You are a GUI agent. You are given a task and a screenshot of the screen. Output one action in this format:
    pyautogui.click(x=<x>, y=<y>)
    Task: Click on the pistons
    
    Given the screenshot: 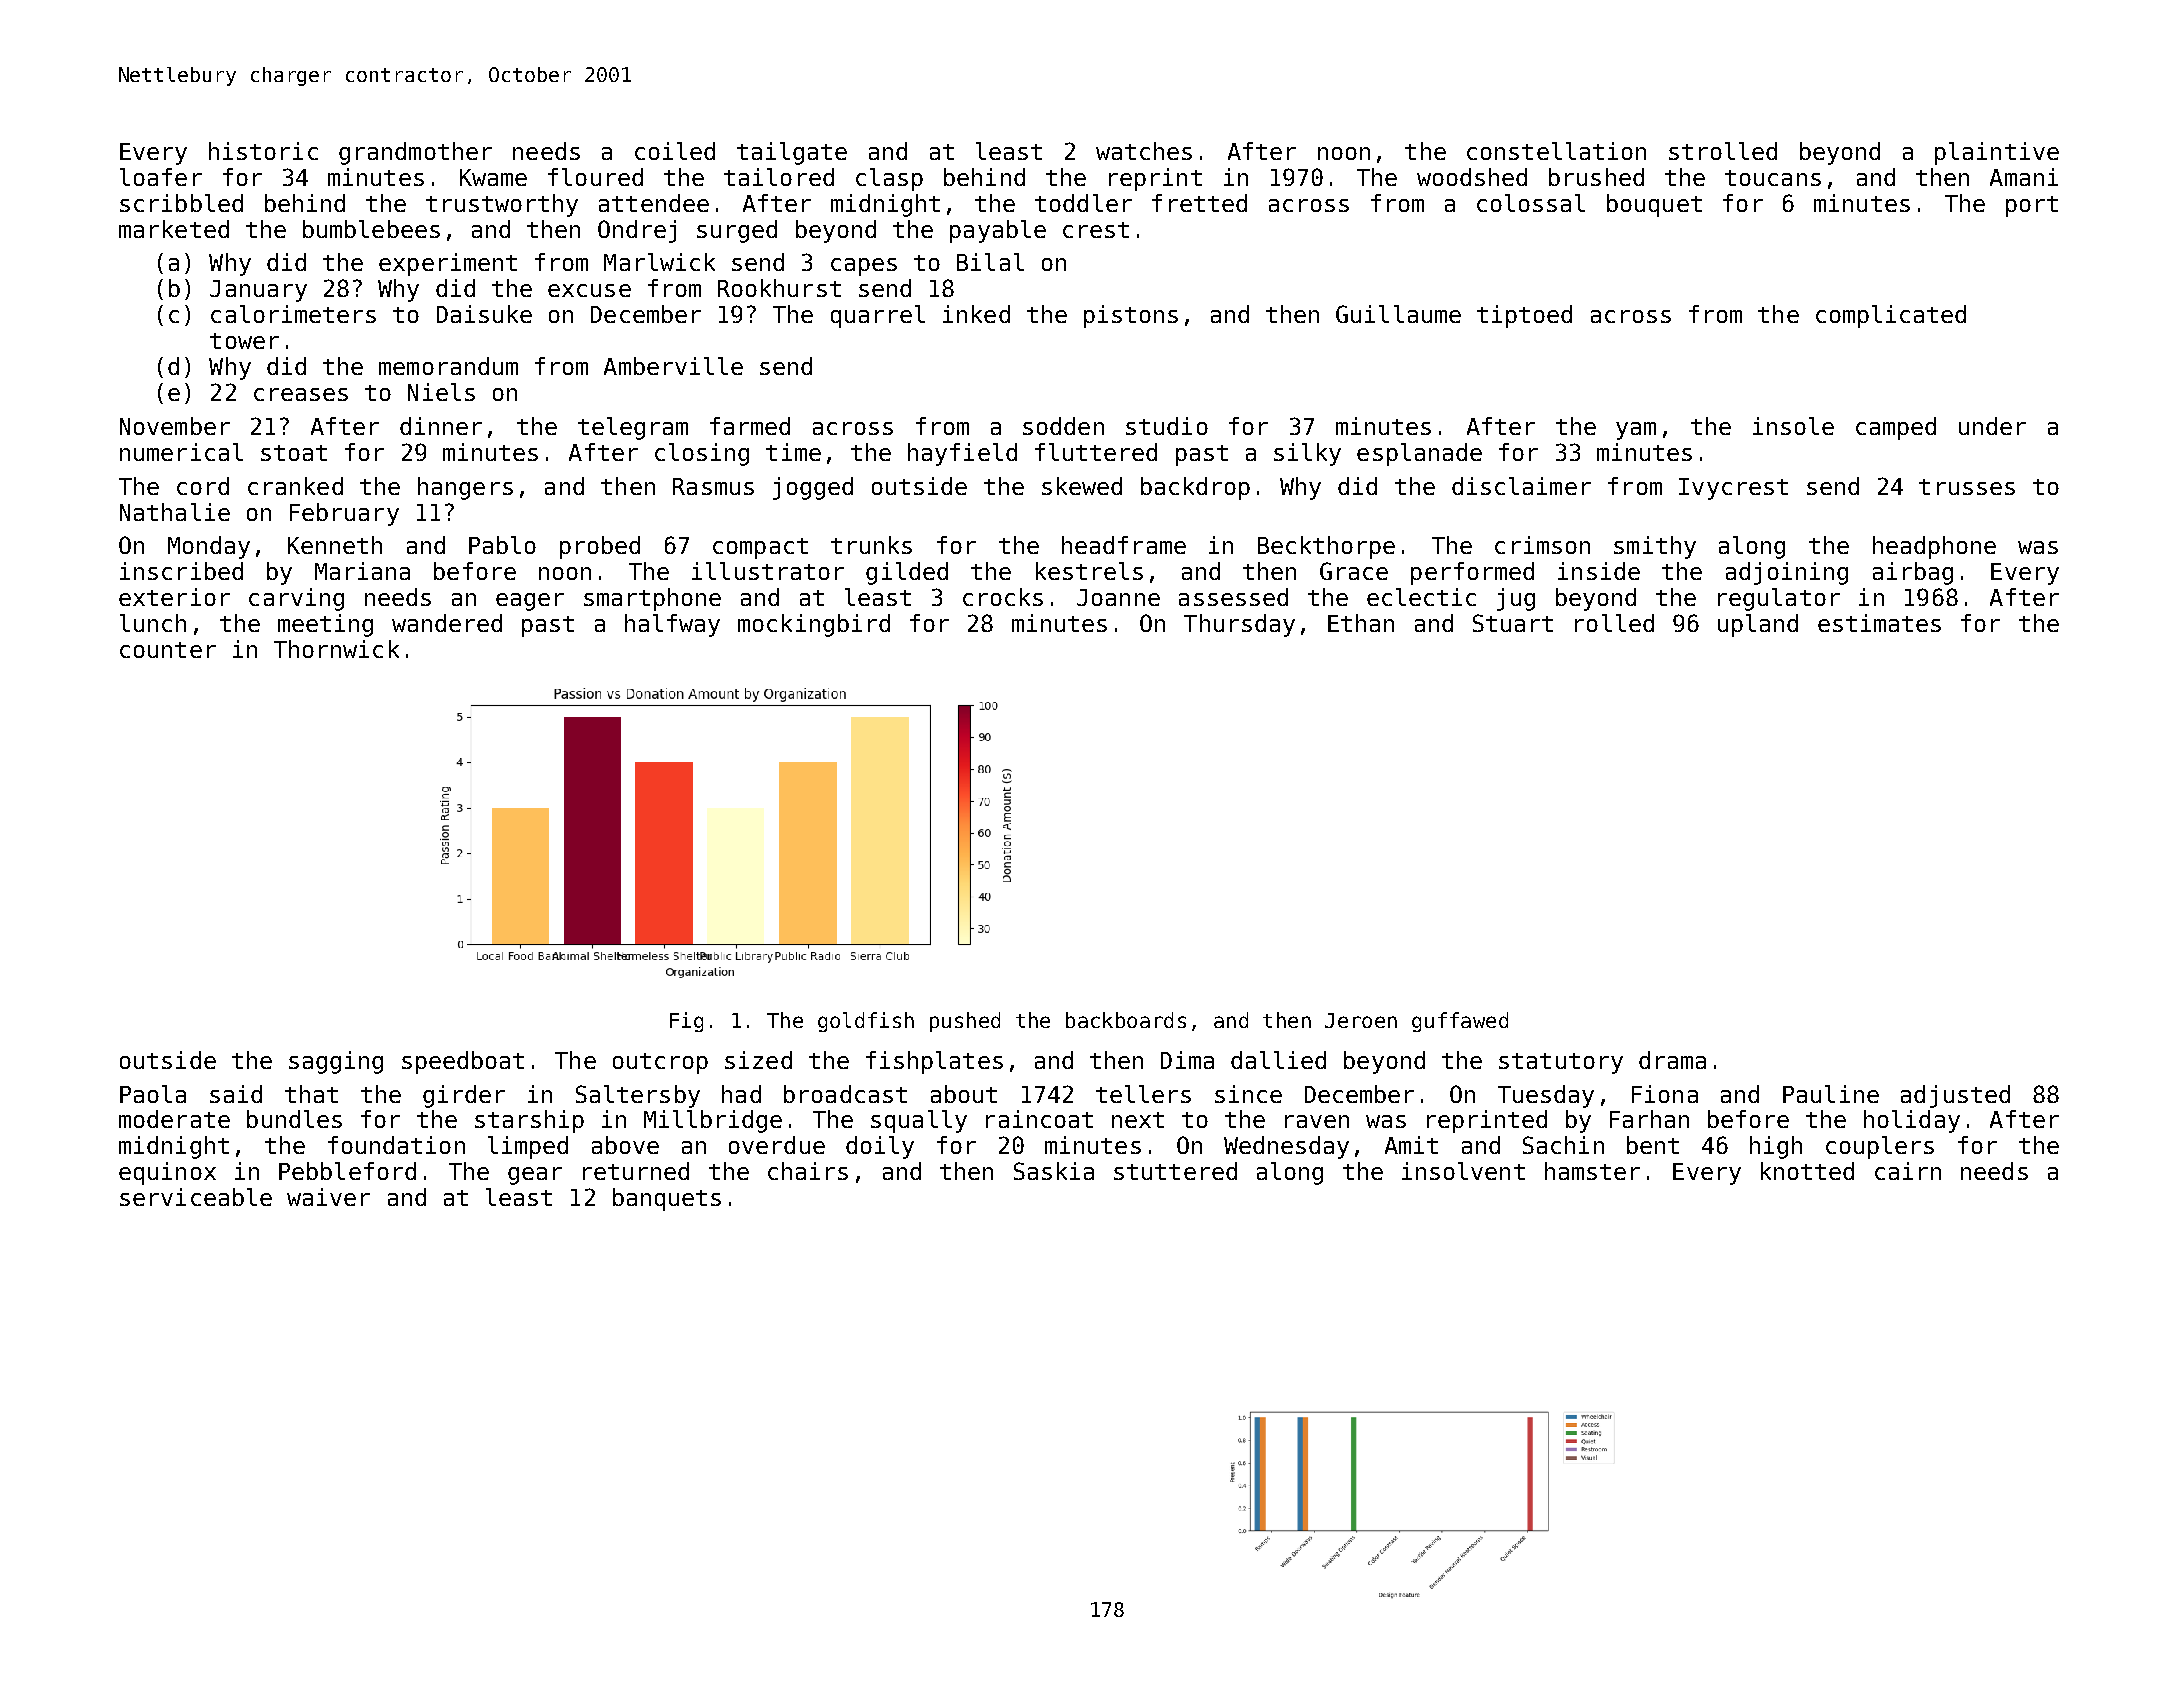 What is the action you would take?
    pyautogui.click(x=1131, y=316)
